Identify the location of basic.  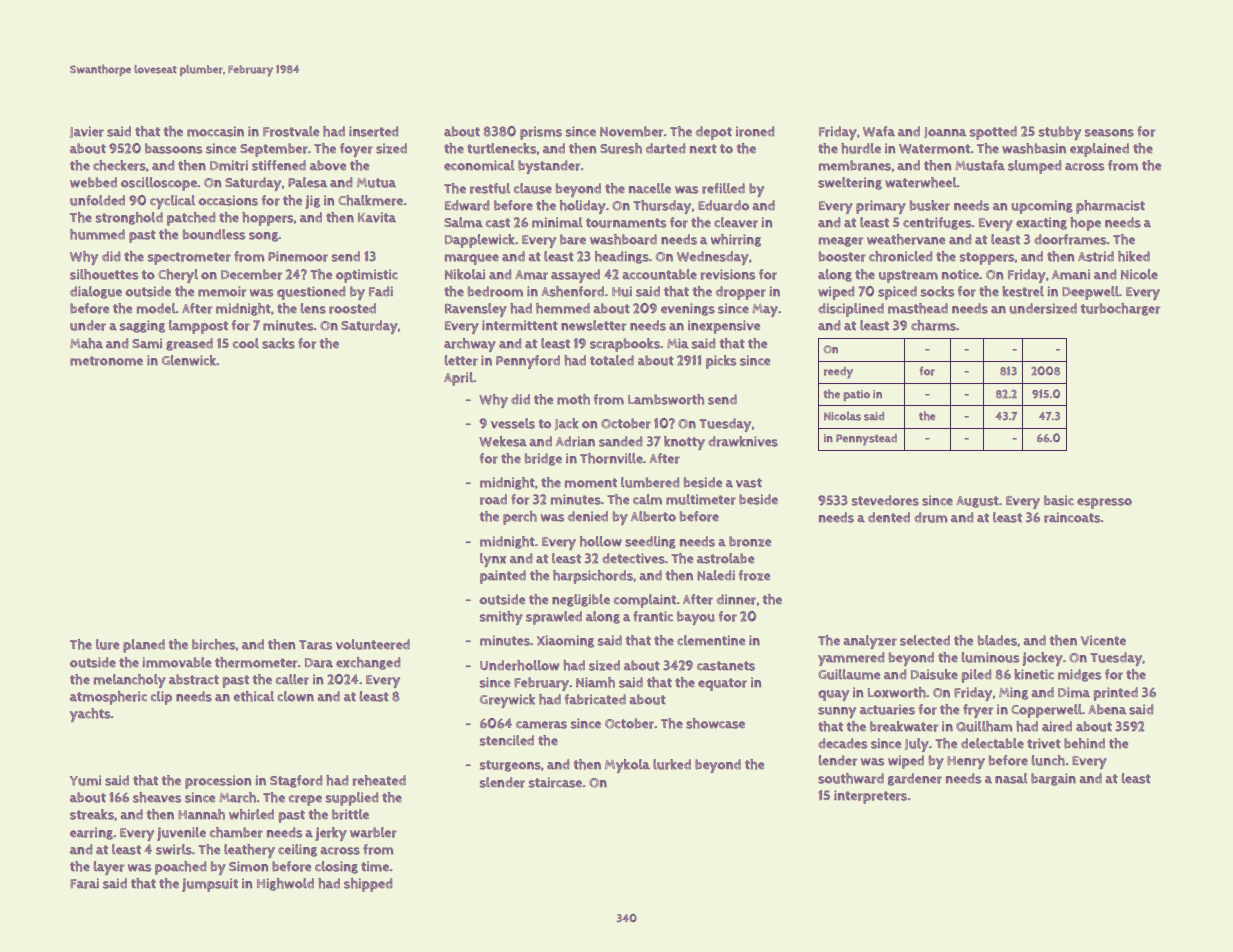
(1059, 500).
